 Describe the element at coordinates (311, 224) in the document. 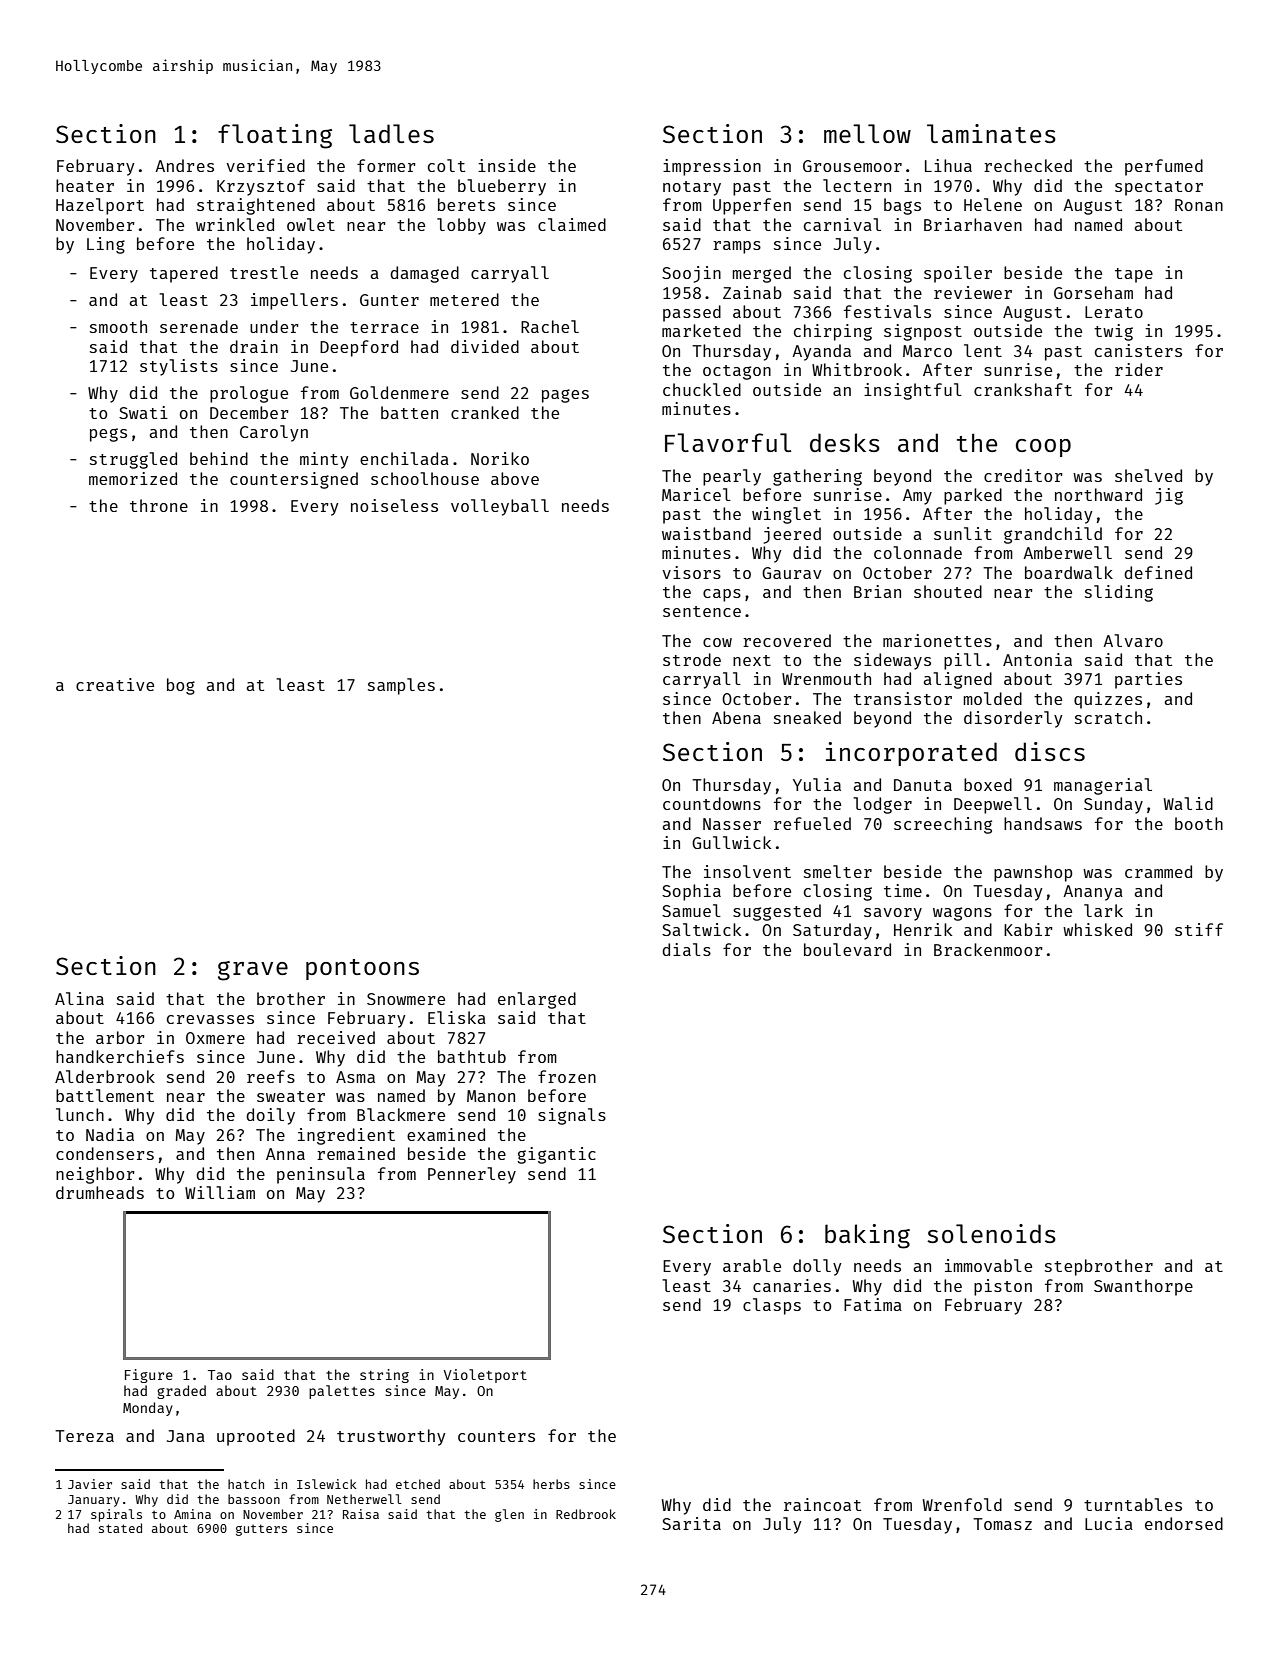

I see `owlet` at that location.
